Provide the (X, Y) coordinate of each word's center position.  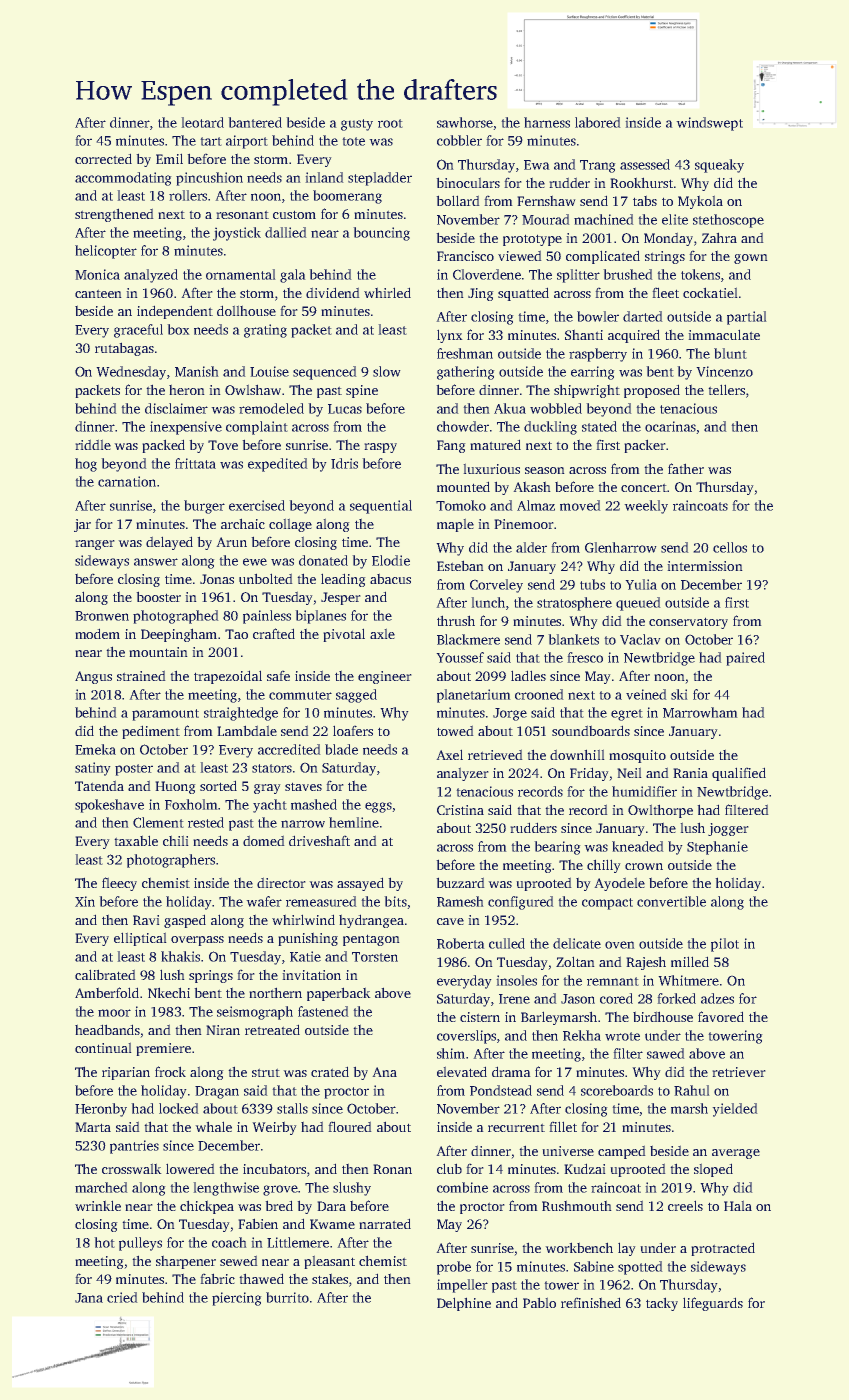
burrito (287, 1297)
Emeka (95, 749)
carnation (127, 481)
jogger (728, 829)
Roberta (461, 943)
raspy (380, 448)
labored (598, 122)
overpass (197, 941)
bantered (255, 122)
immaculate (724, 334)
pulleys (140, 1244)
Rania (690, 773)
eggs (378, 807)
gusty (357, 125)
